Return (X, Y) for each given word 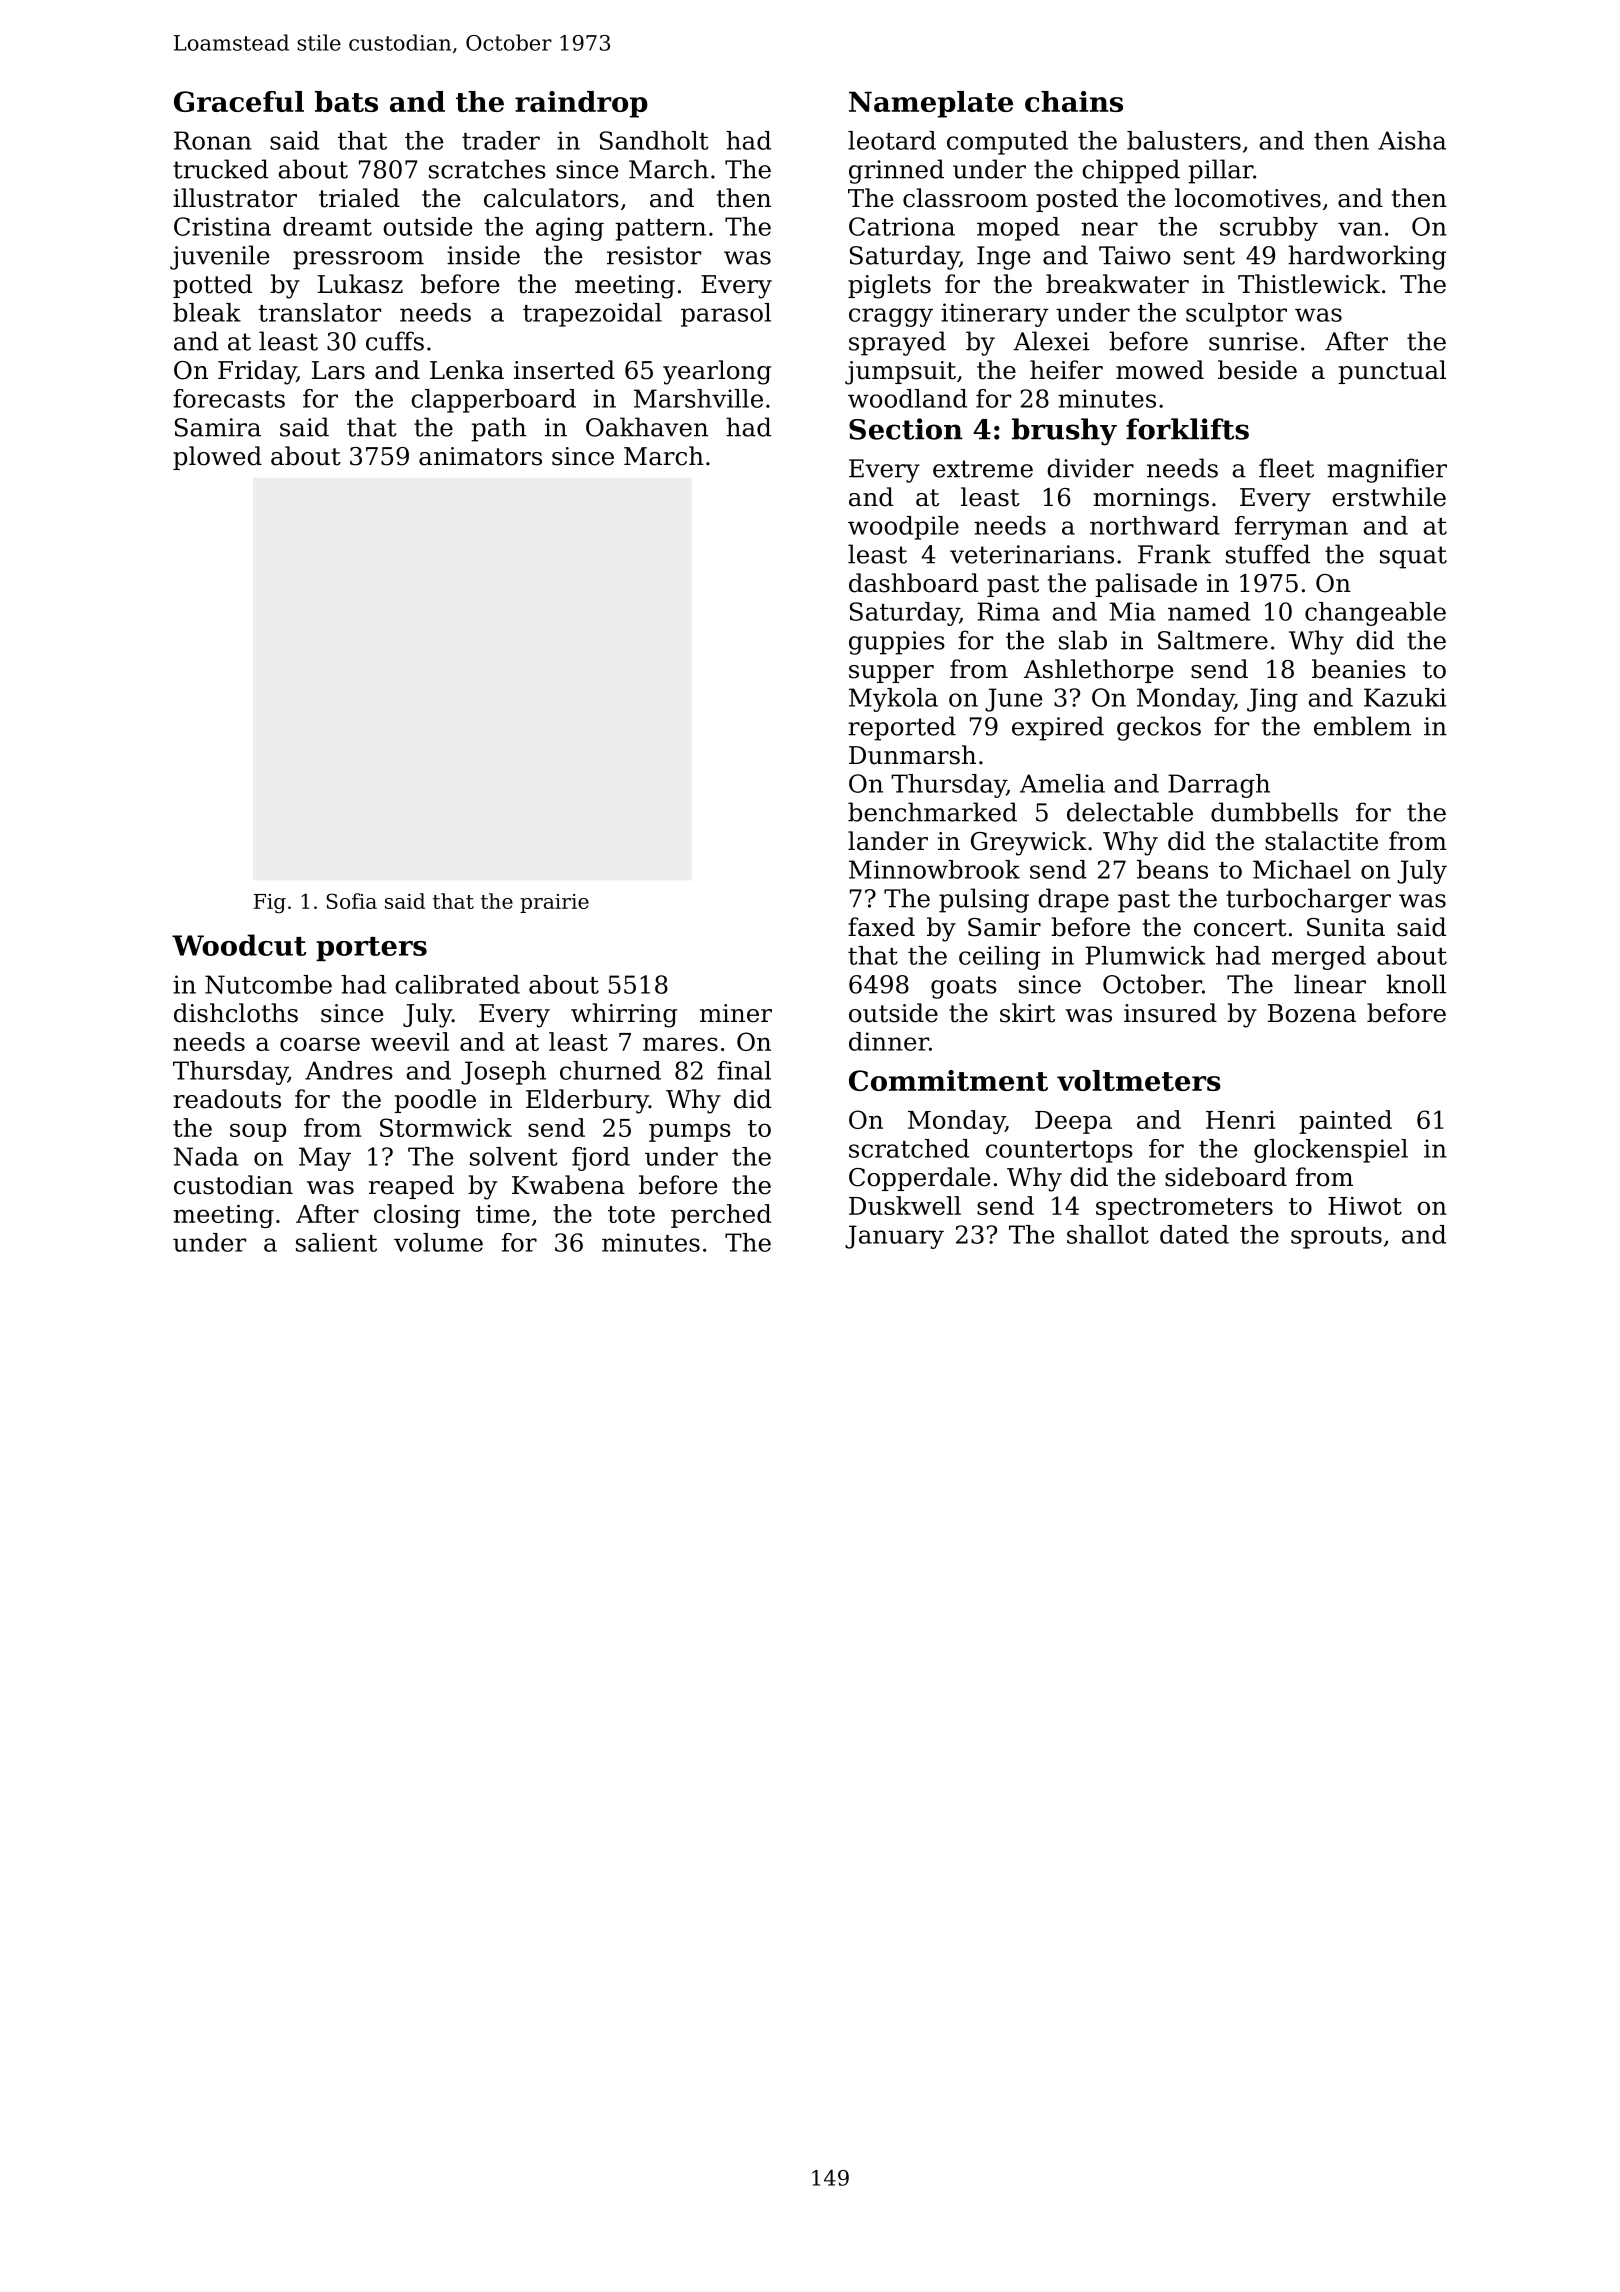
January (894, 1237)
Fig (270, 904)
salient (336, 1242)
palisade (1146, 585)
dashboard (913, 583)
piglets (889, 286)
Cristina (222, 226)
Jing (1272, 700)
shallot (1108, 1234)
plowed (217, 458)
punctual (1392, 372)
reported (902, 728)
